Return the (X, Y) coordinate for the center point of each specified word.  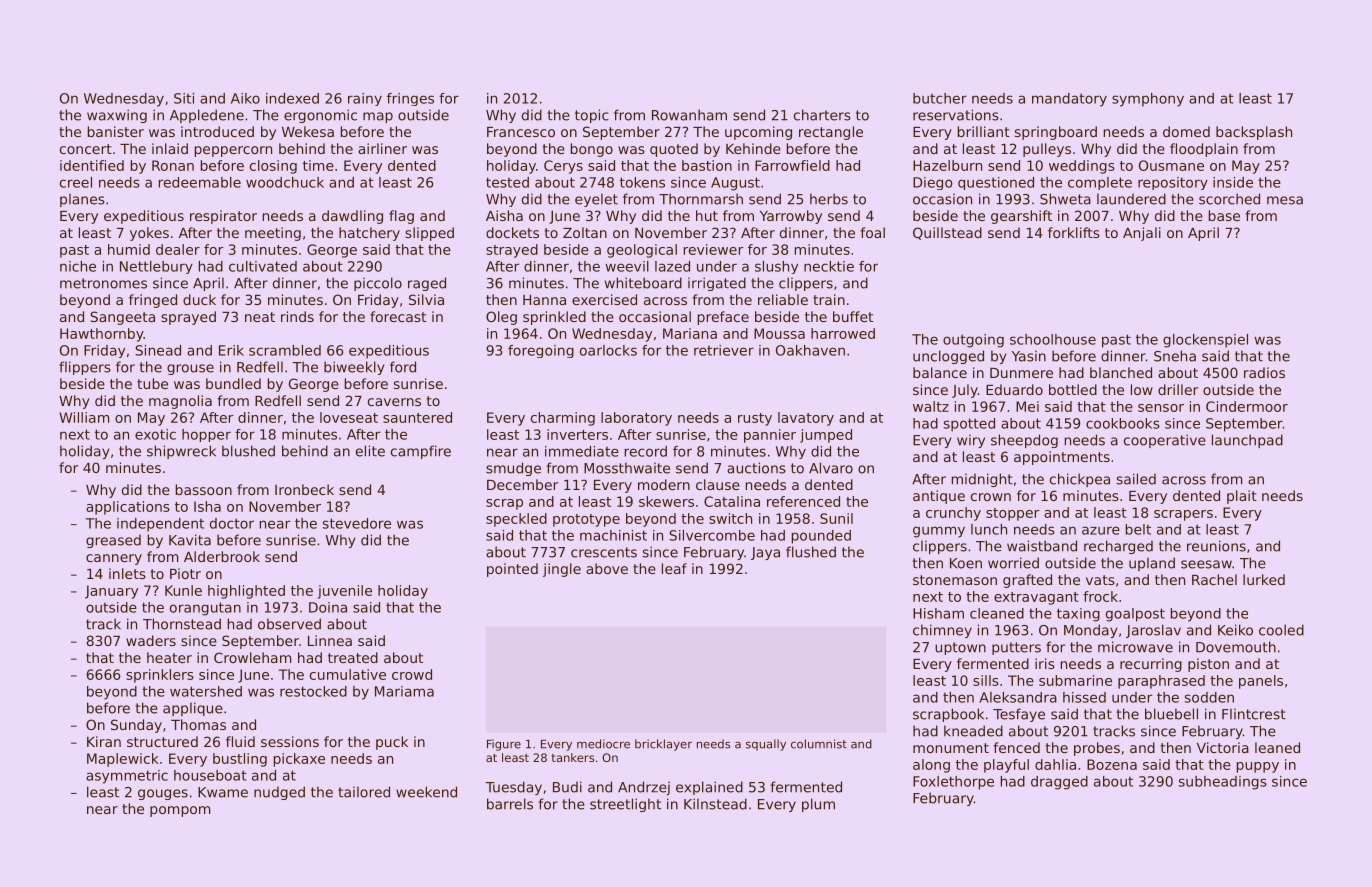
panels (1261, 682)
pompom (180, 811)
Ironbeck (304, 489)
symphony (1148, 100)
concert (86, 149)
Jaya (765, 553)
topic (592, 116)
